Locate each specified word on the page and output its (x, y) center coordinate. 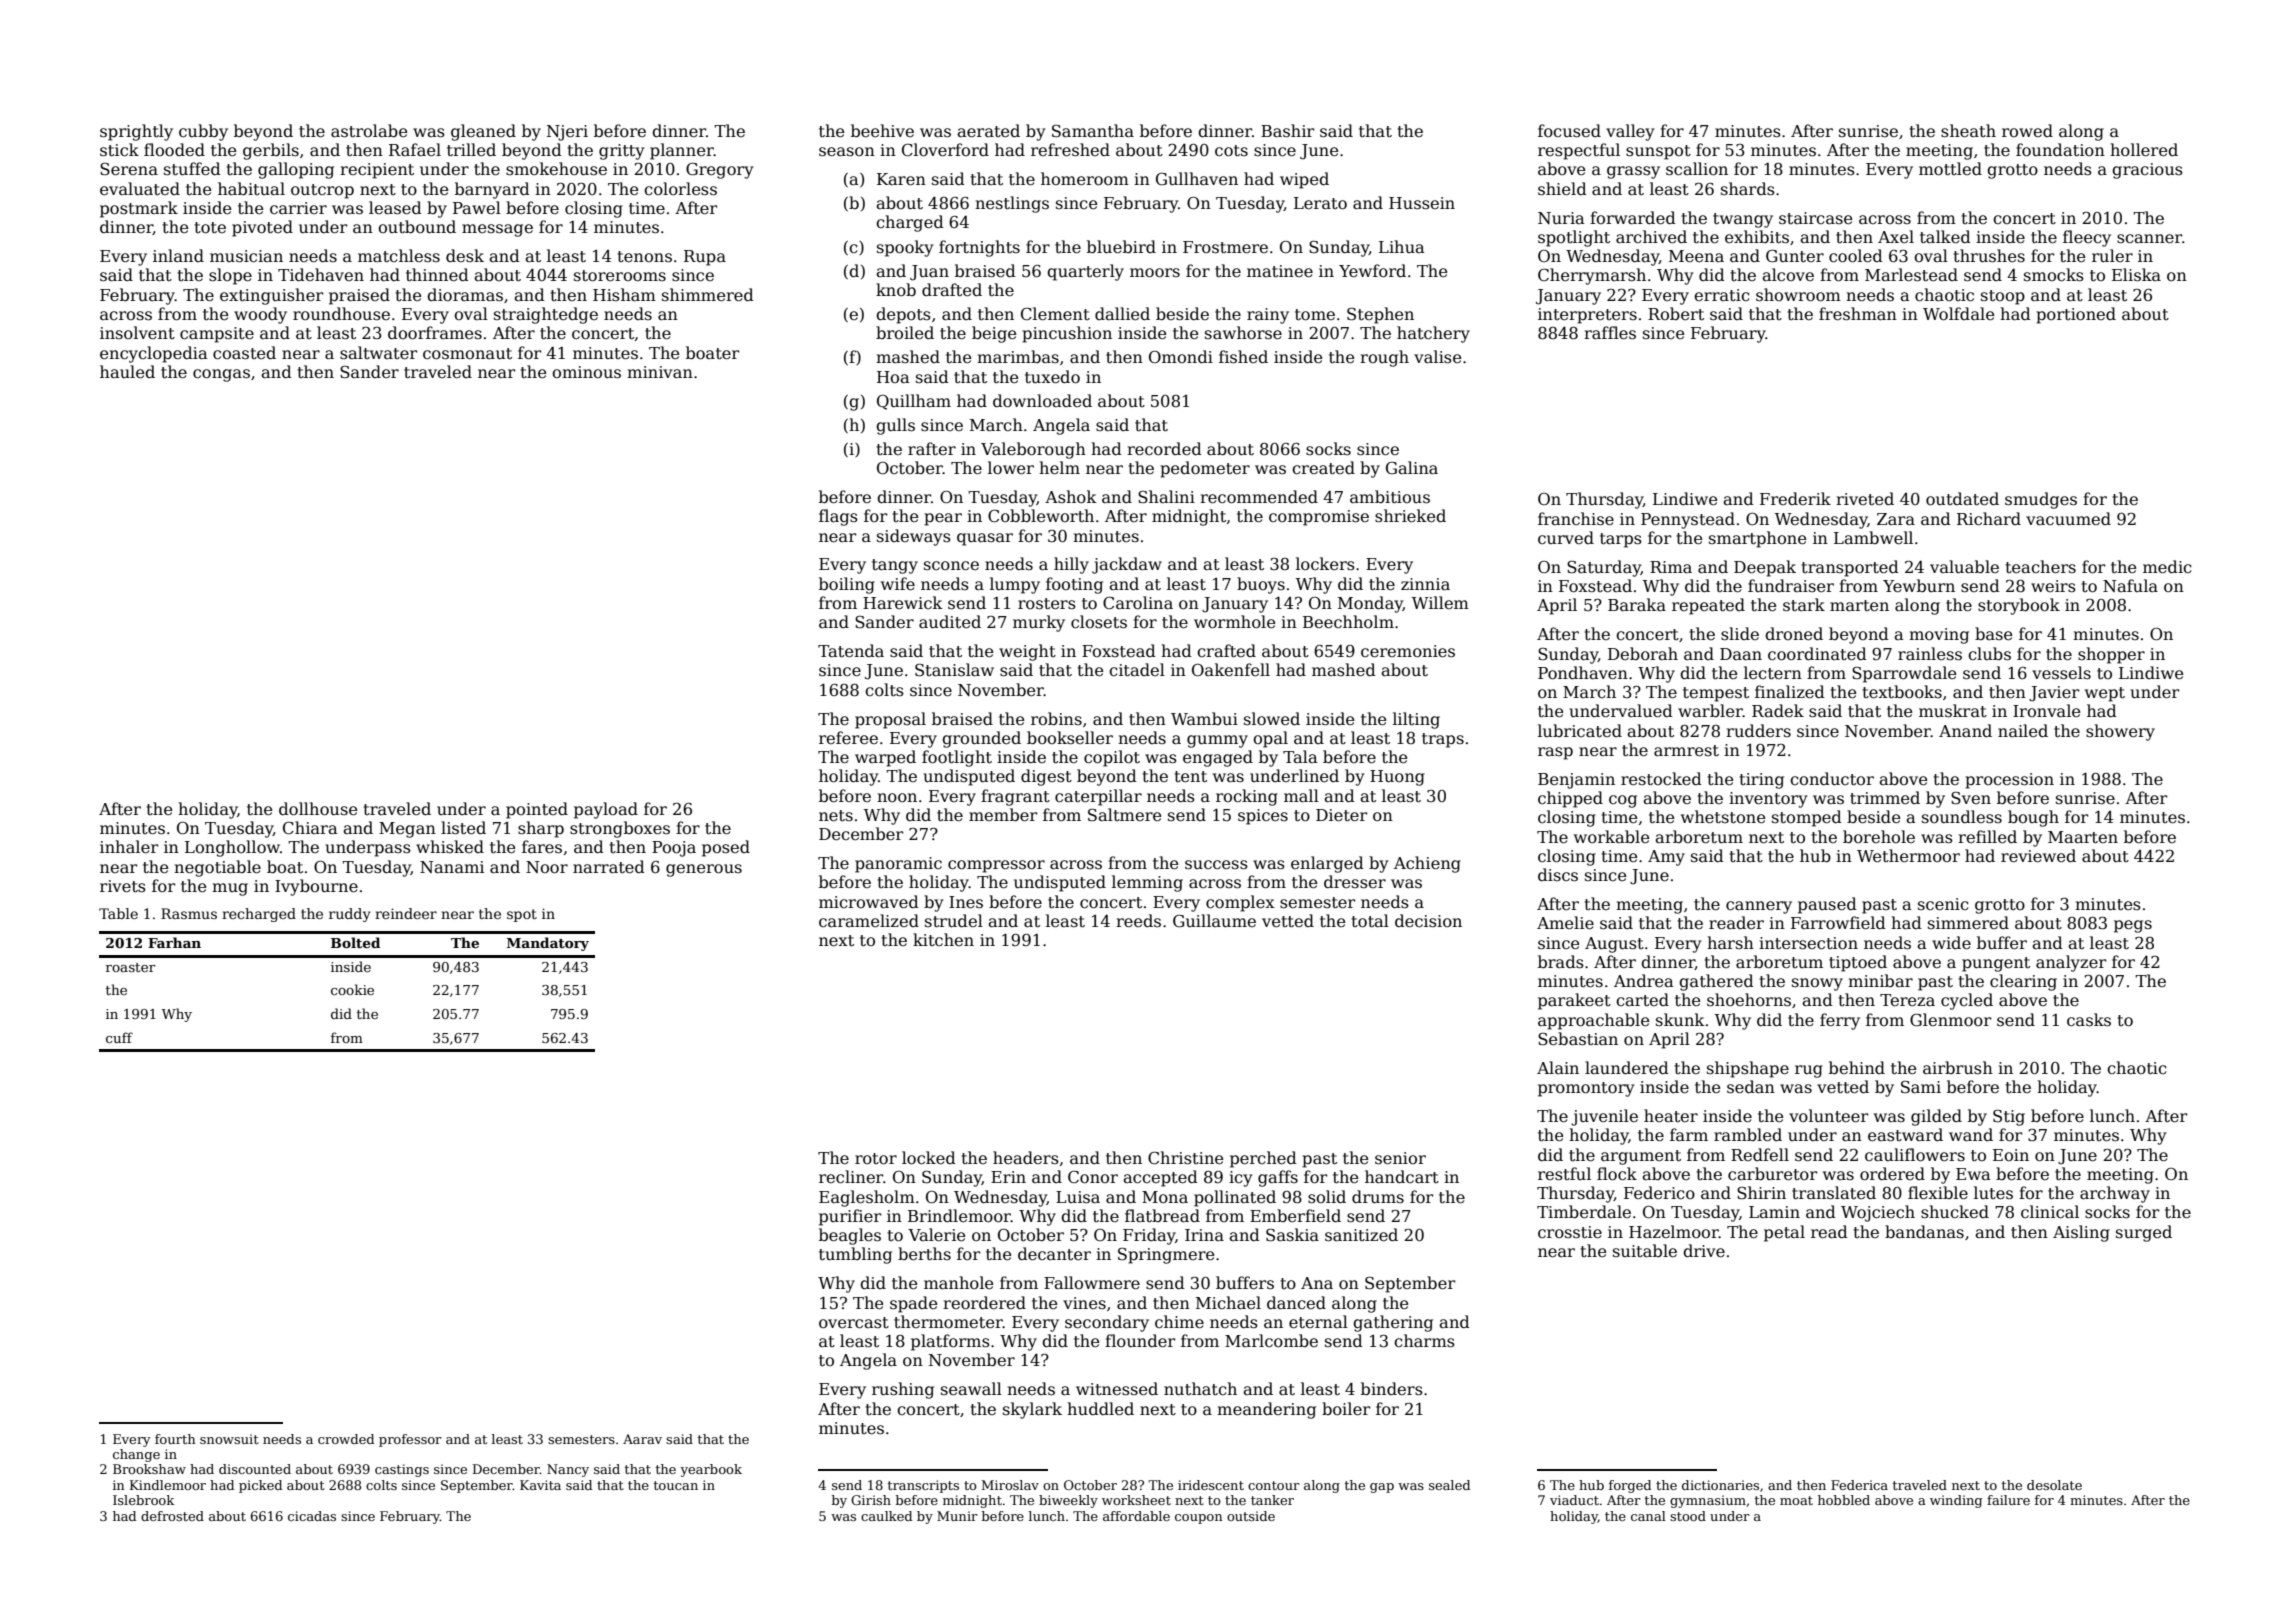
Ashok (1071, 496)
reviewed (2038, 856)
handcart (1402, 1177)
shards (1748, 189)
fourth (175, 1439)
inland (178, 255)
